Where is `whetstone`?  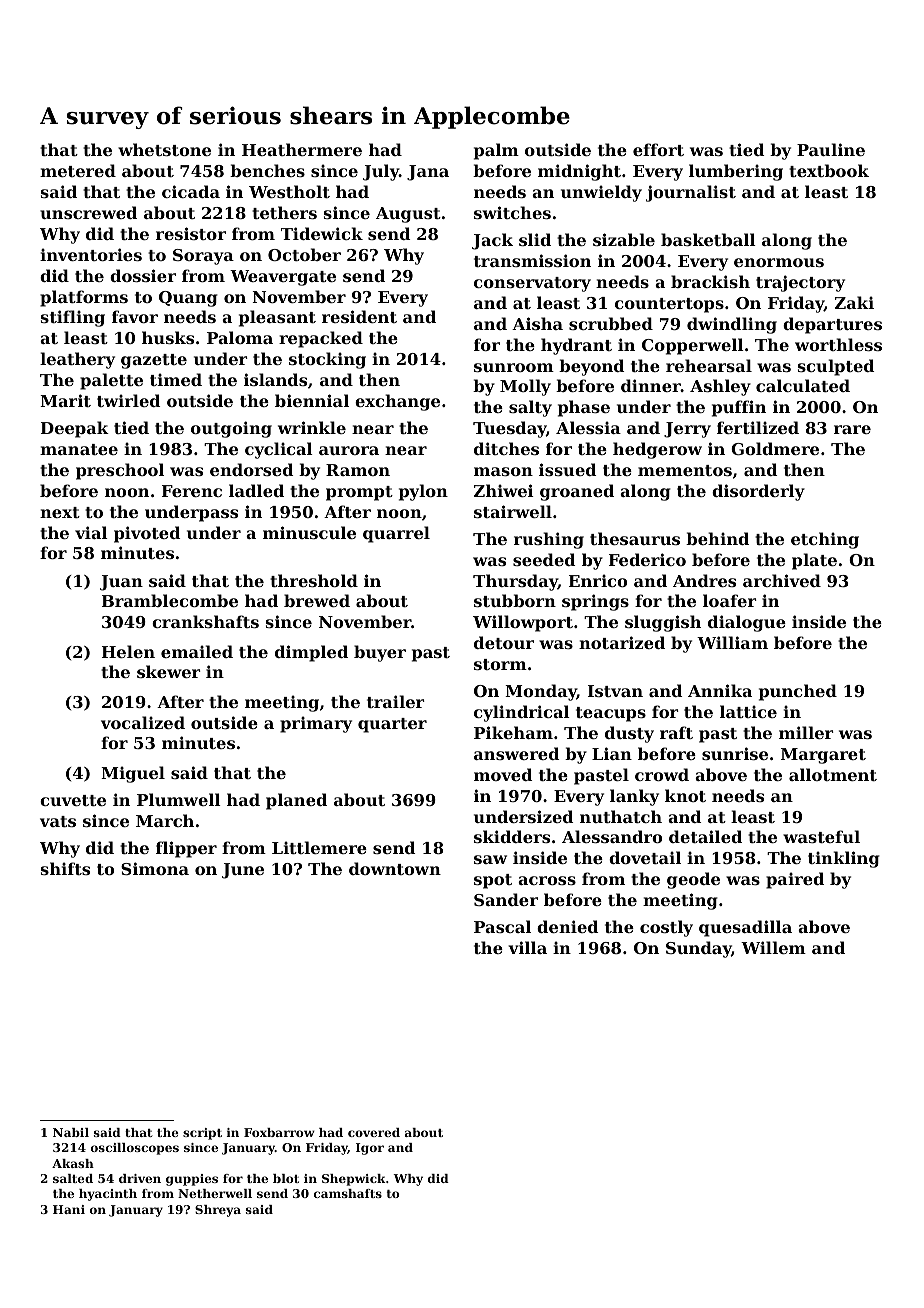
whetstone is located at coordinates (164, 149).
